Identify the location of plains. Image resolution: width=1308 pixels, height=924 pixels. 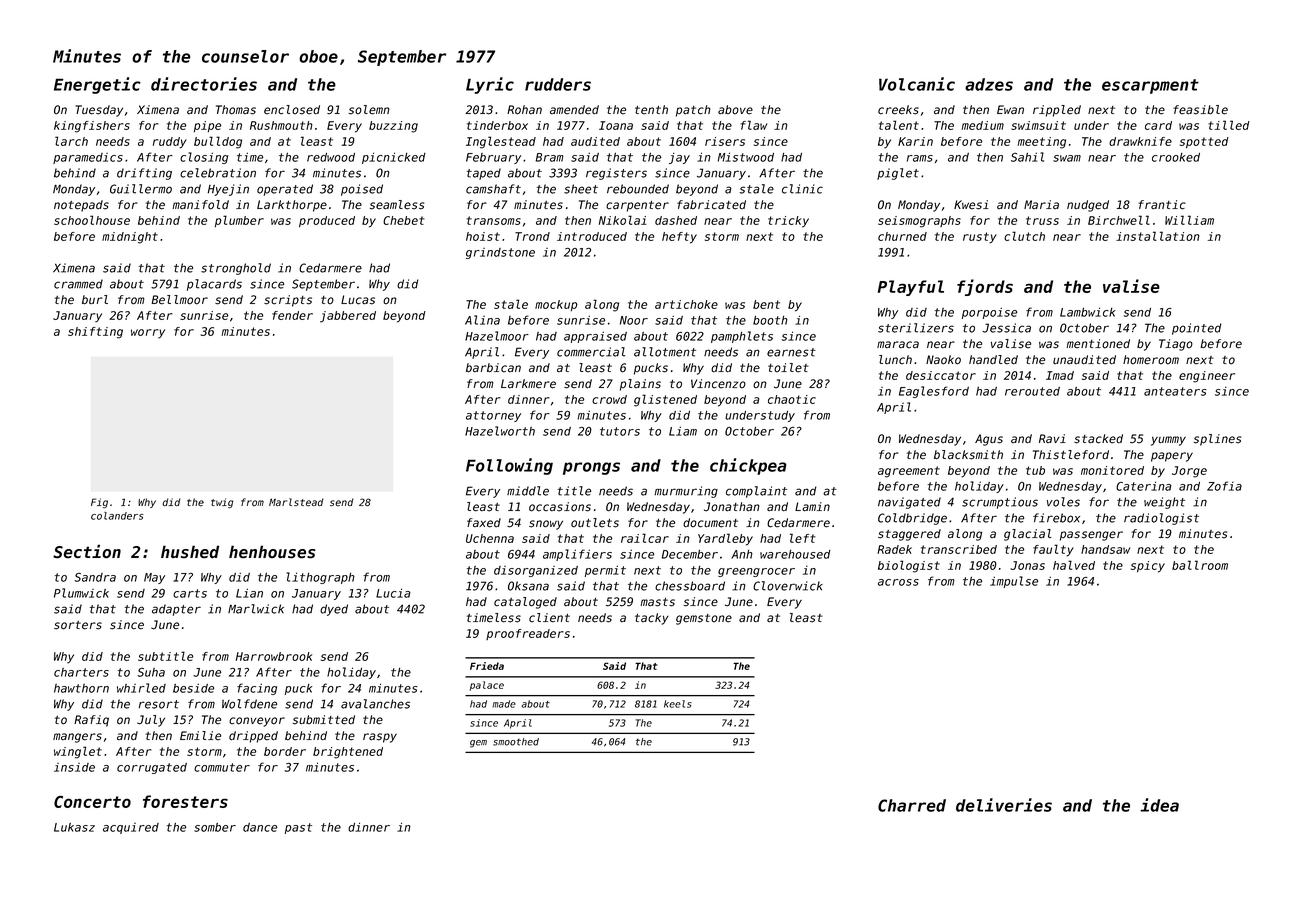
(640, 385).
